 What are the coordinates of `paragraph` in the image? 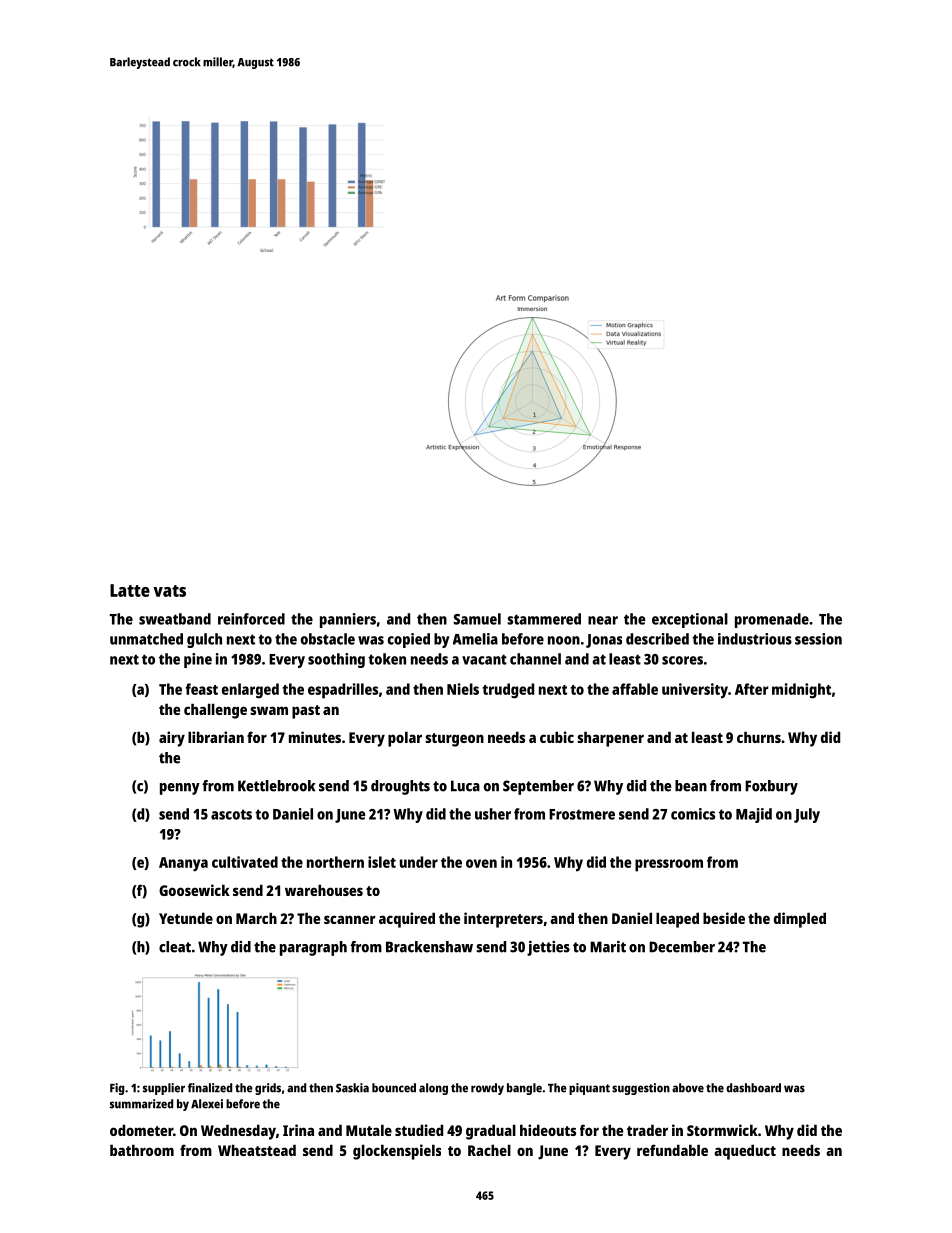 It's located at (313, 948).
